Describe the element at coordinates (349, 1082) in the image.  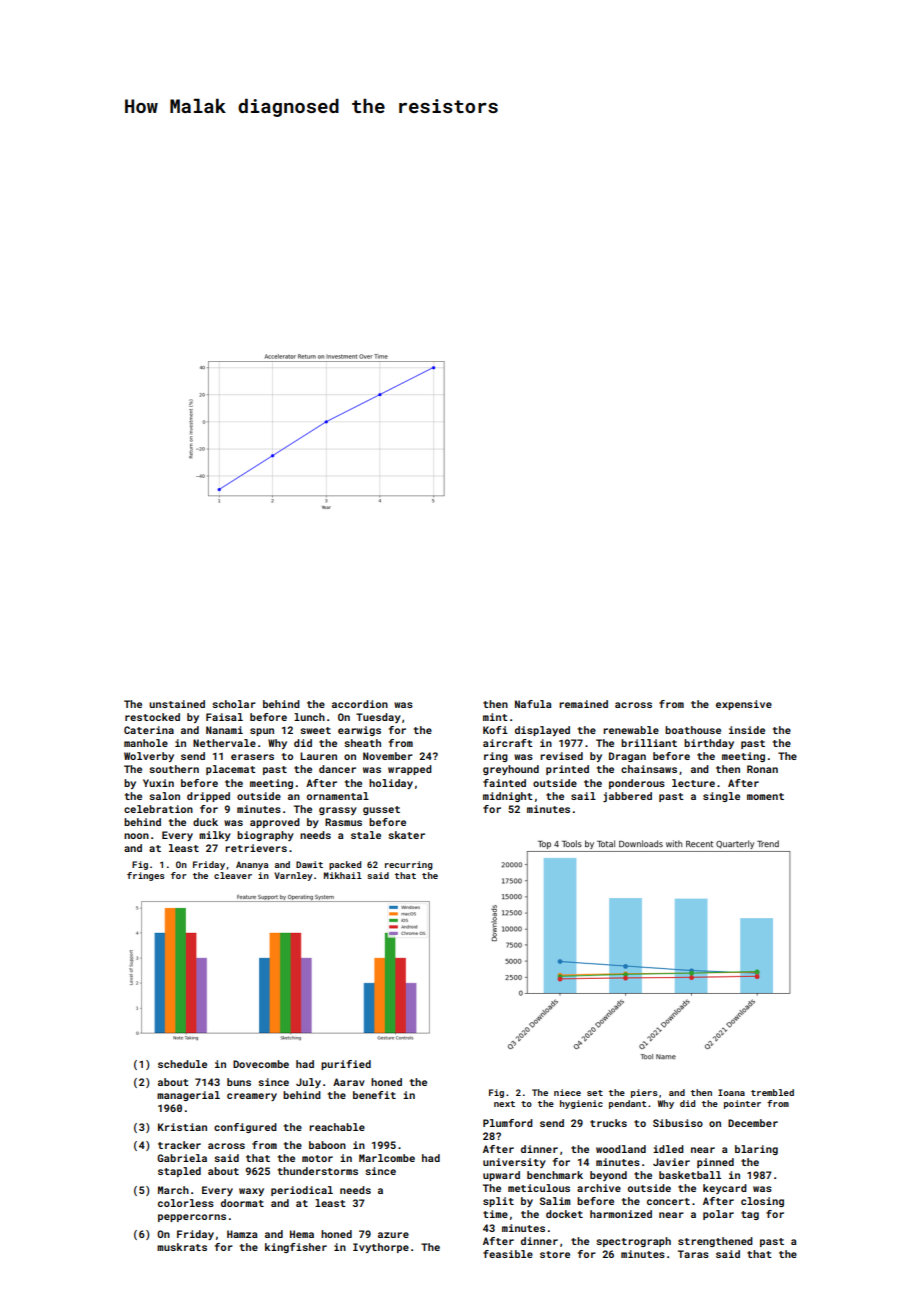
I see `Aarav` at that location.
